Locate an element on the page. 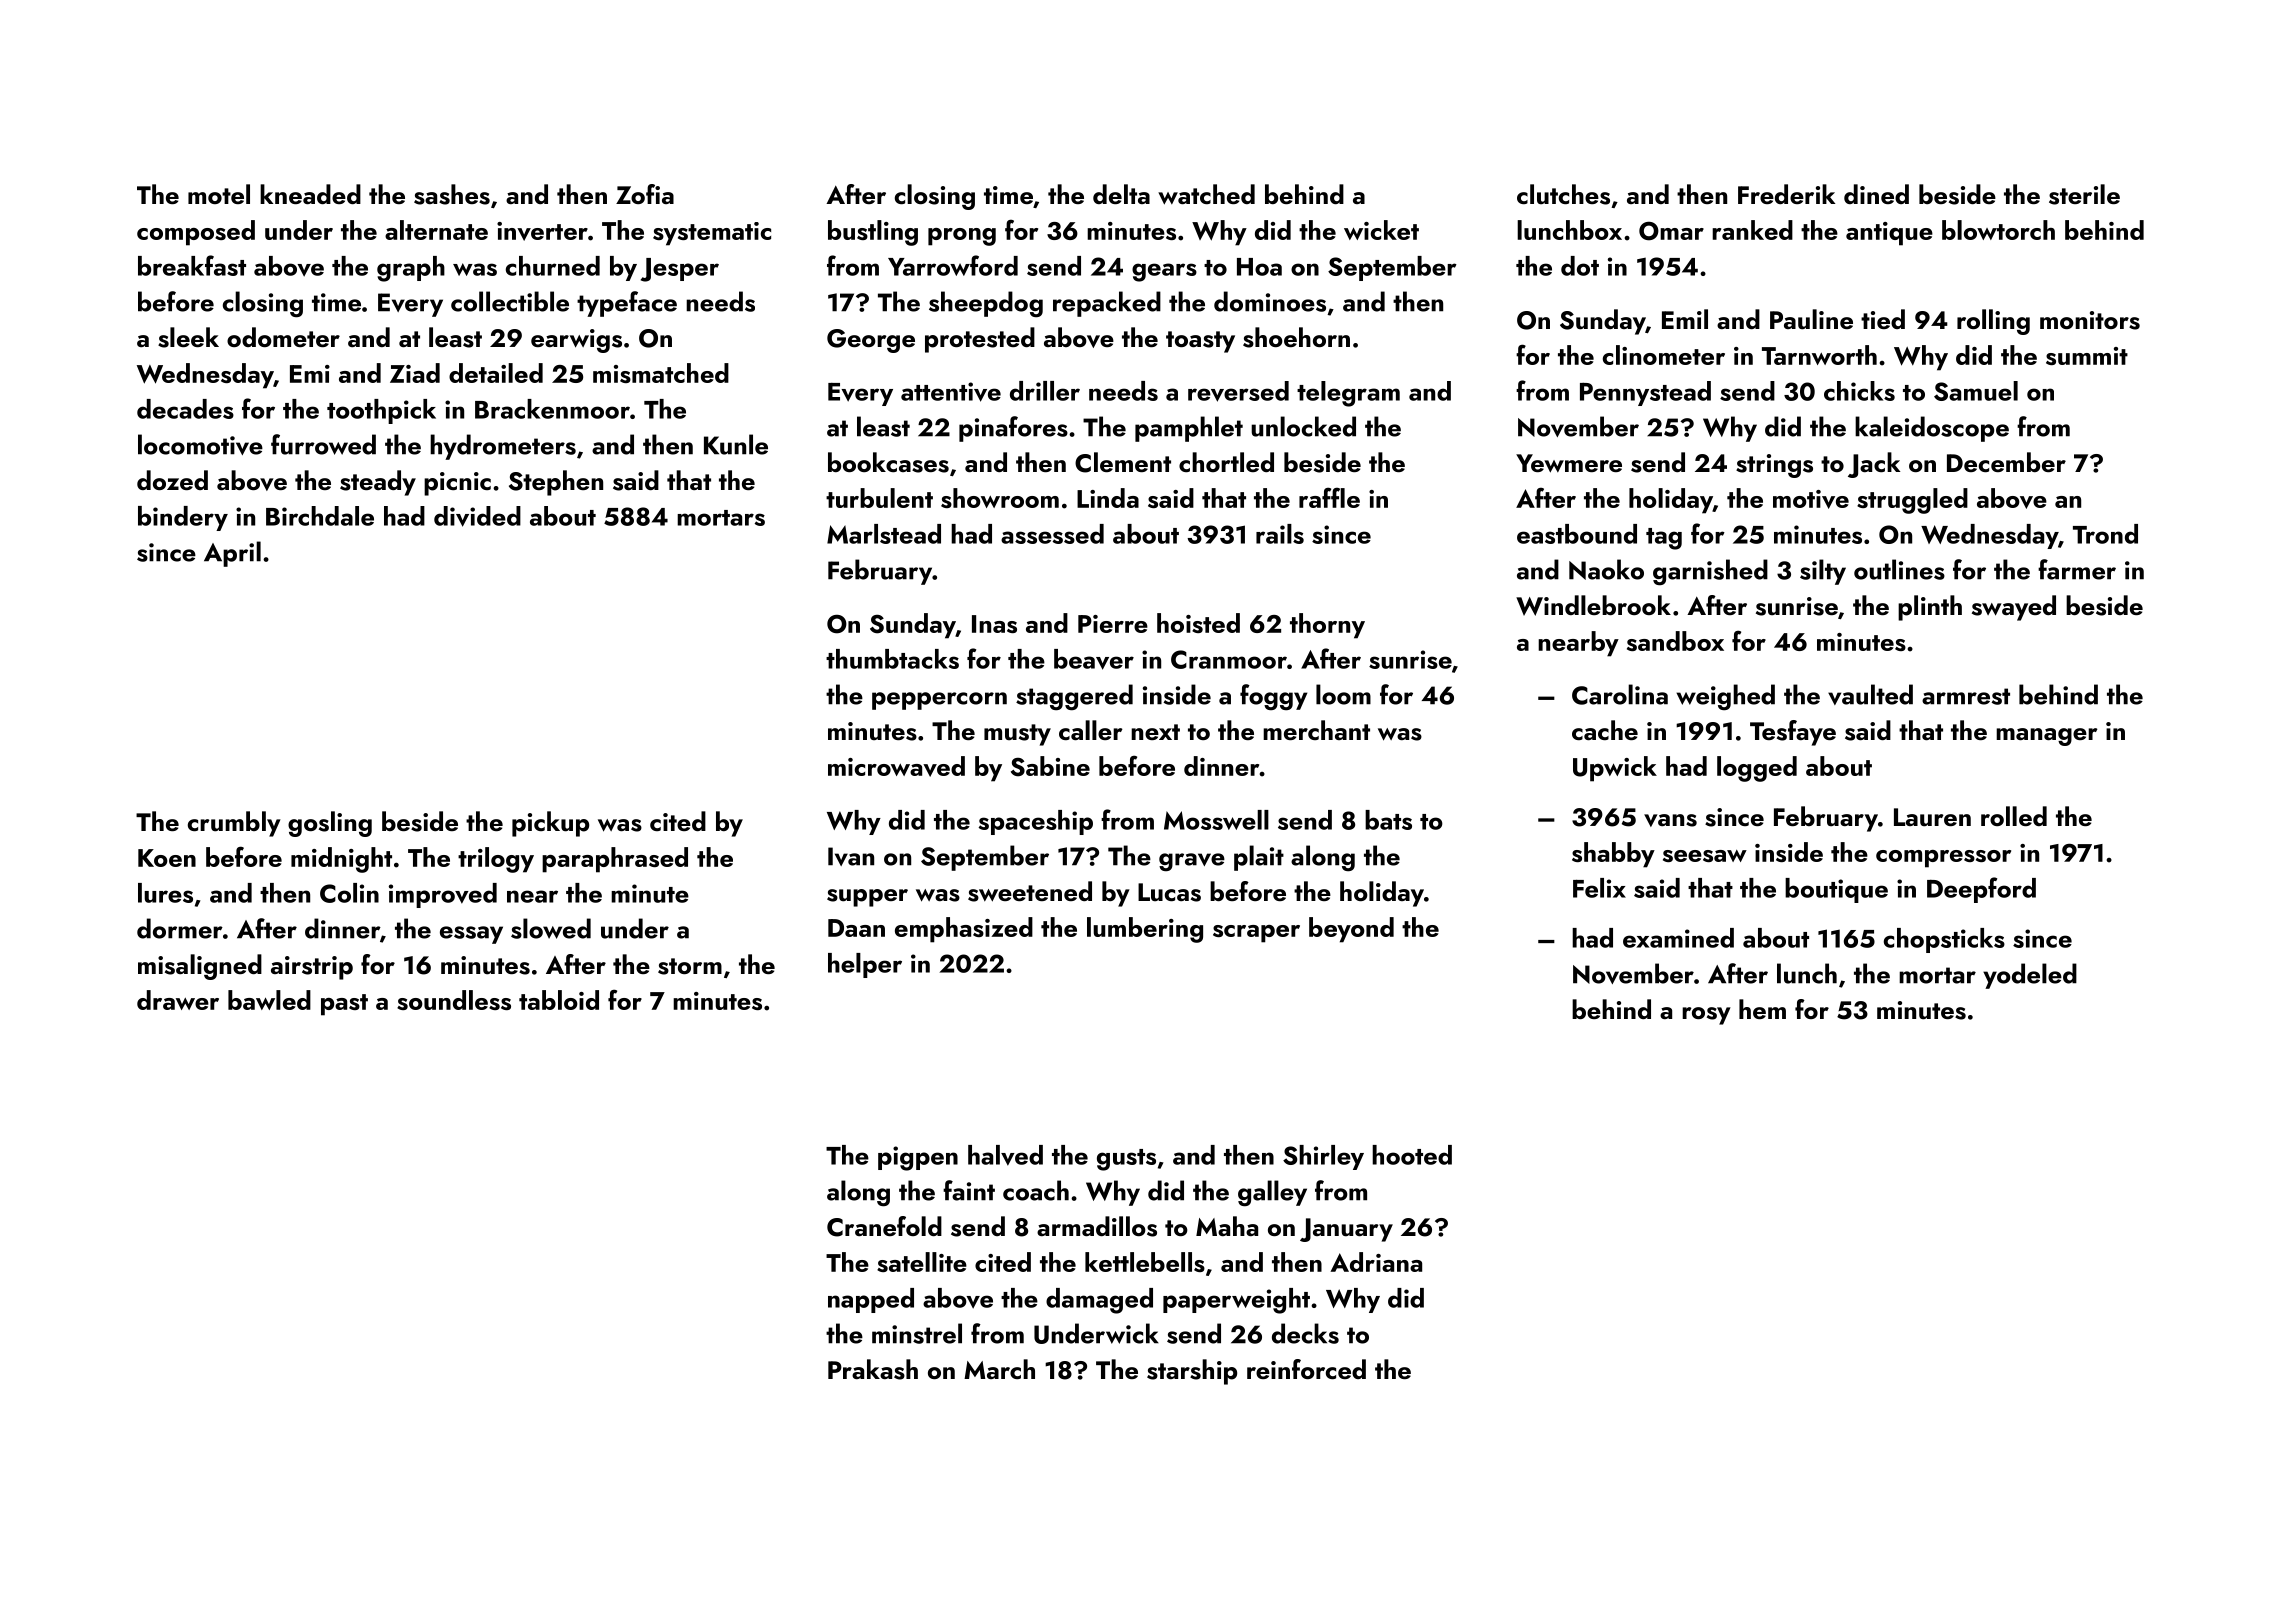 The width and height of the image is (2292, 1620). Inas is located at coordinates (994, 624).
